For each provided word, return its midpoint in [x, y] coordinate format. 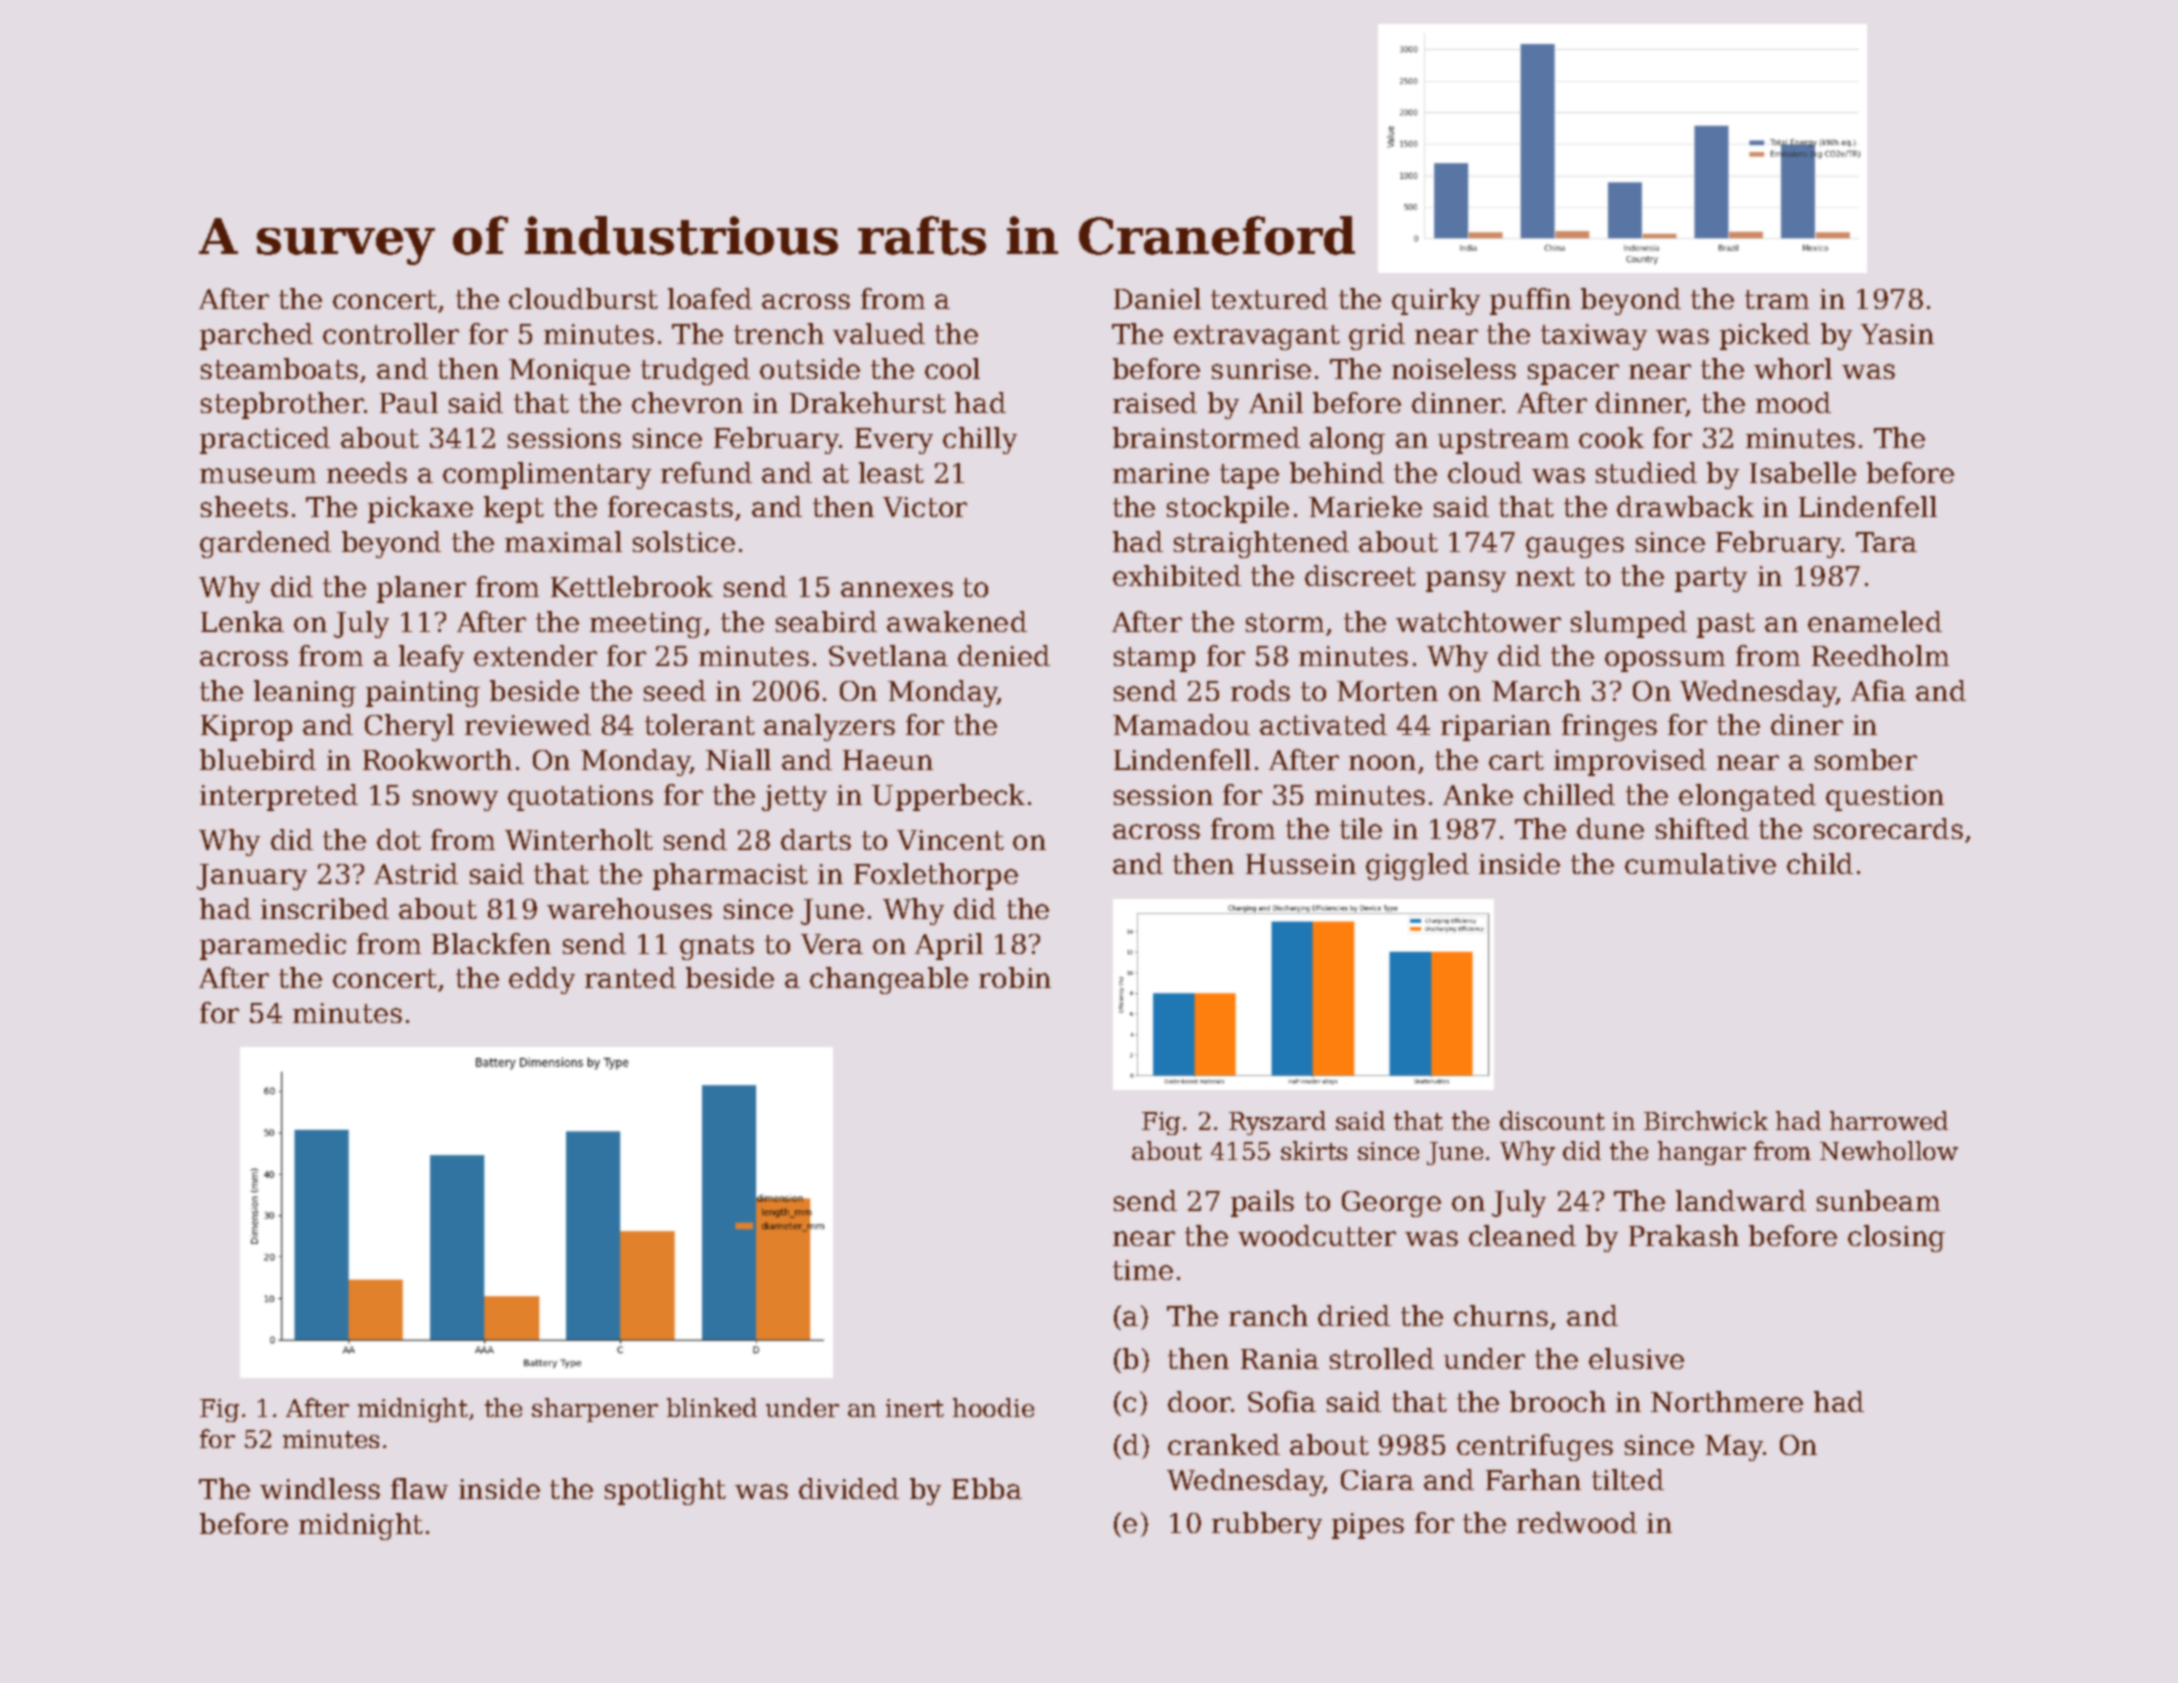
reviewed [528, 724]
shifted [1702, 828]
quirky [1436, 301]
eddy [542, 980]
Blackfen [491, 943]
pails [1262, 1203]
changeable [889, 980]
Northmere [1727, 1401]
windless [320, 1488]
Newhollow [1889, 1150]
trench [779, 333]
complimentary [547, 475]
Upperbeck [948, 797]
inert [915, 1408]
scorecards [1888, 828]
